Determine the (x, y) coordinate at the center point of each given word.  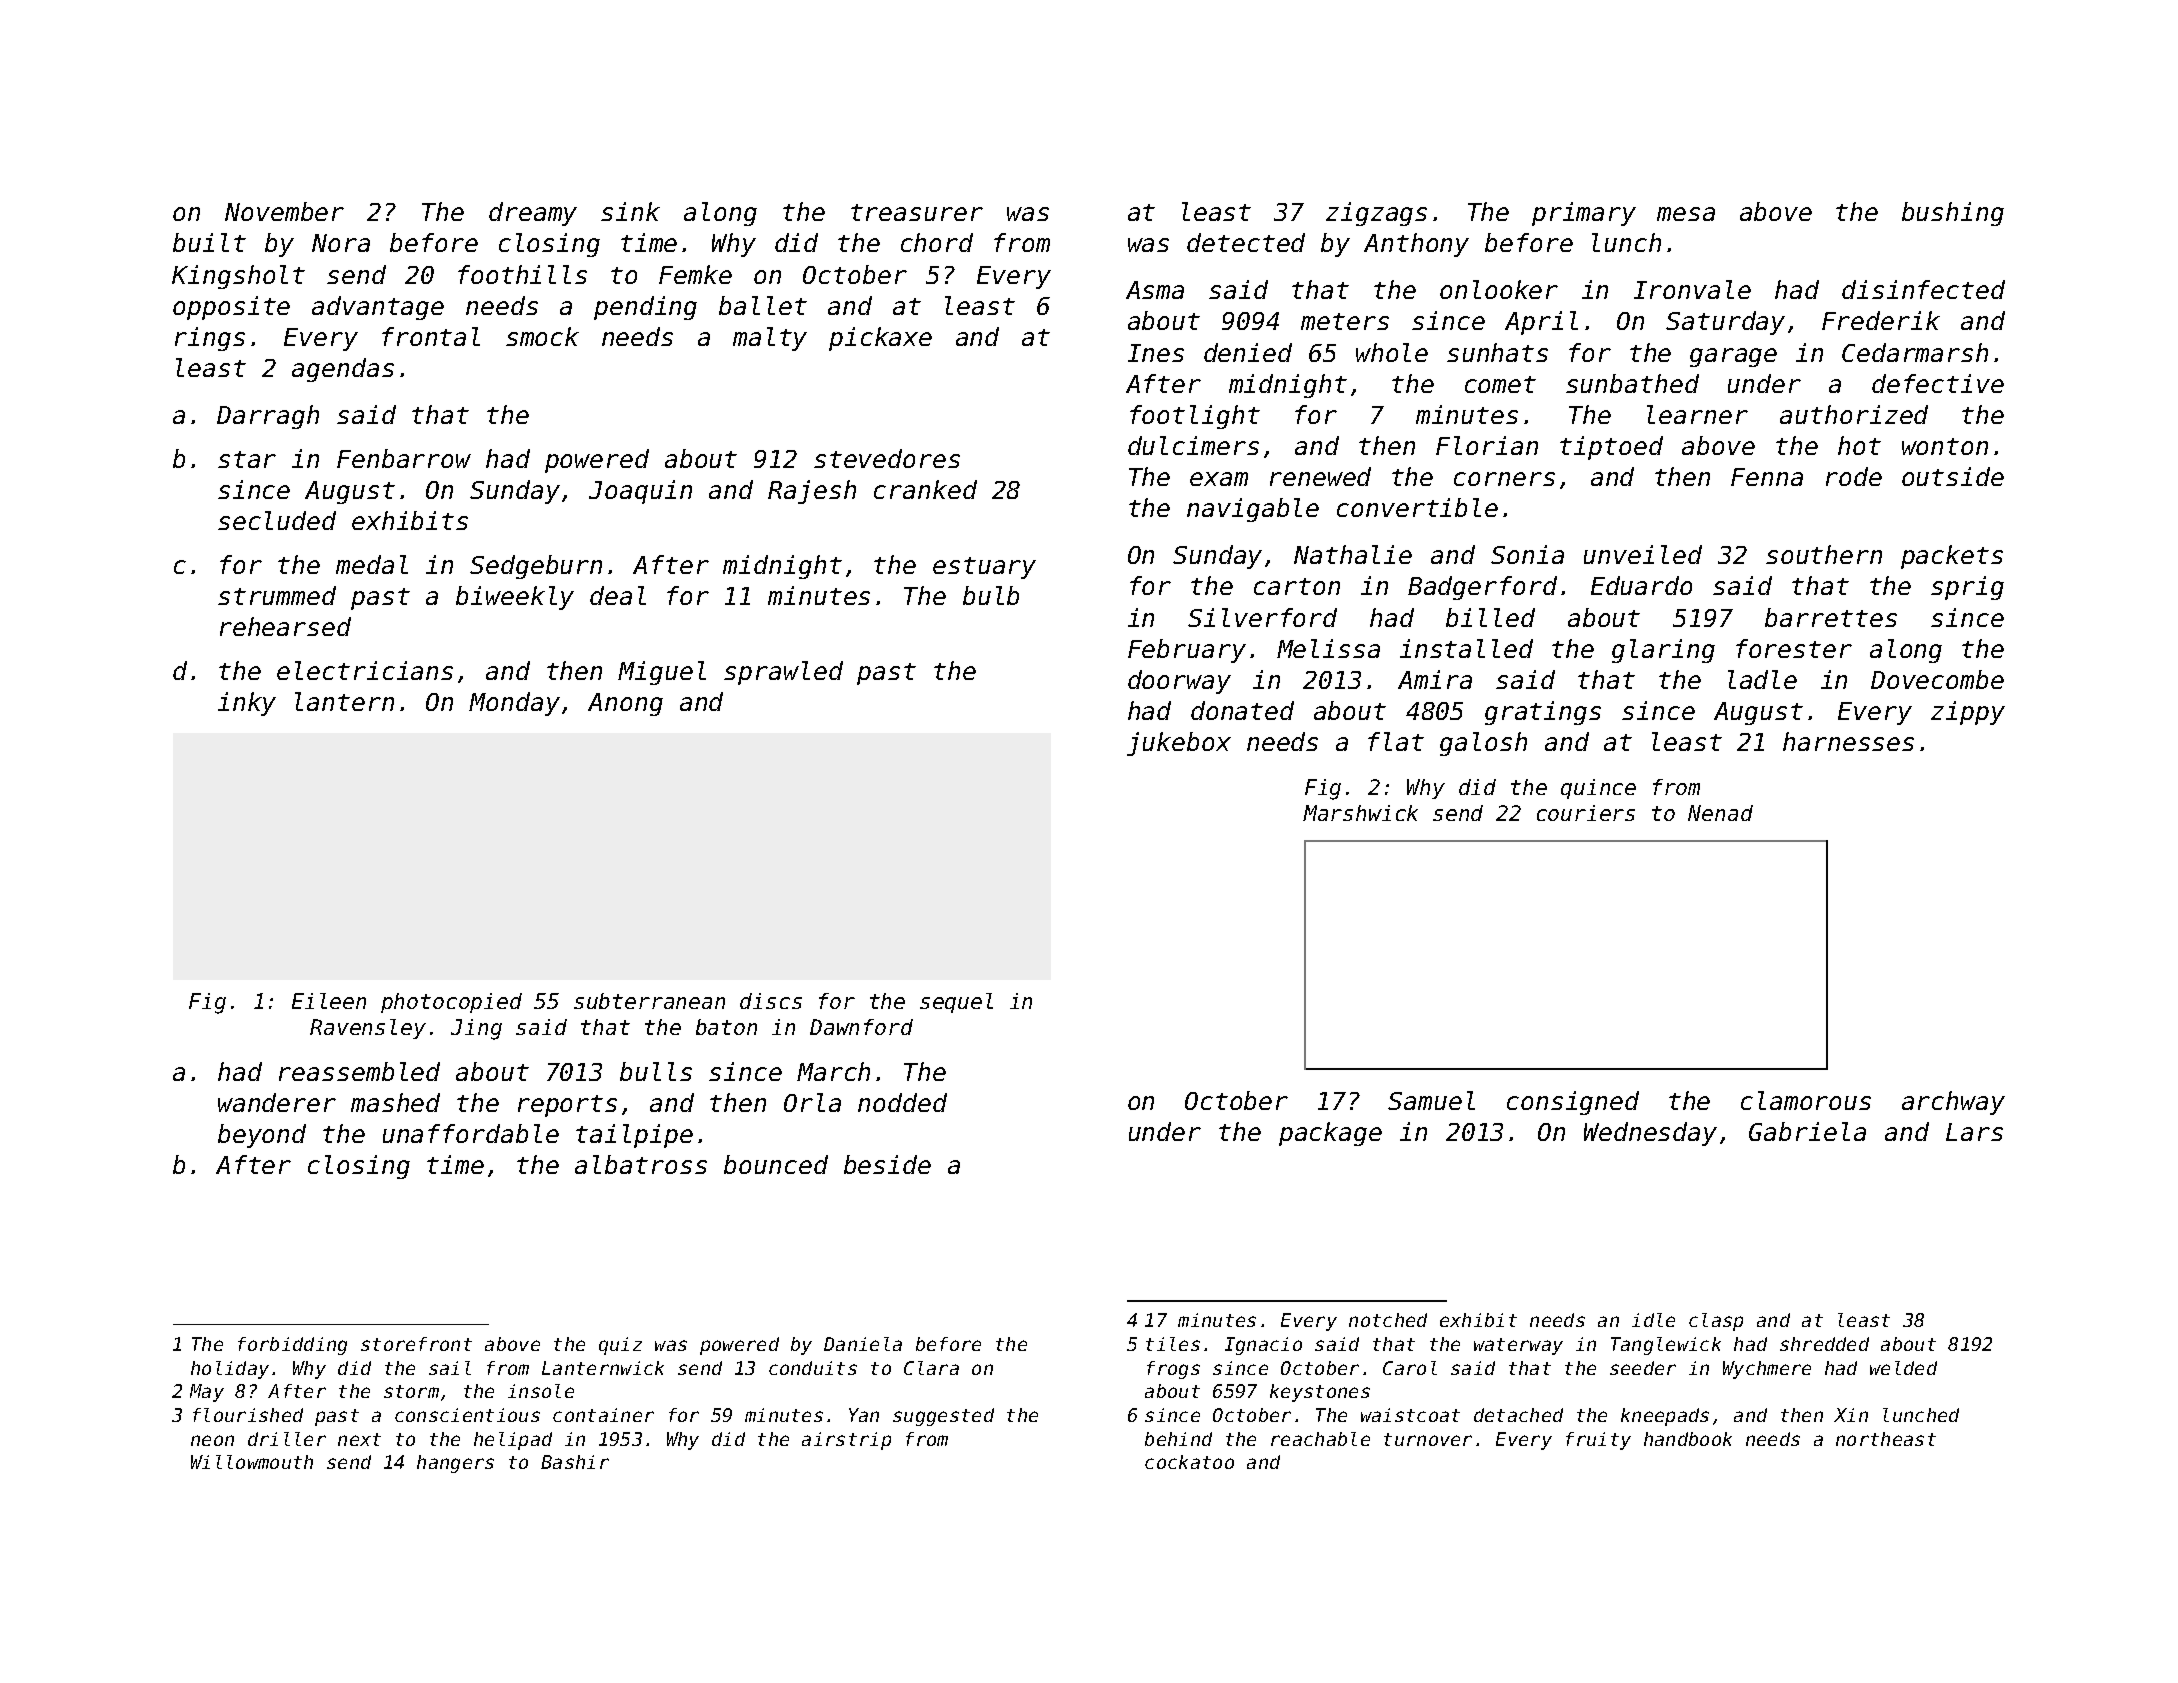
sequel (956, 1003)
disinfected (1923, 289)
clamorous (1806, 1100)
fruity (1598, 1441)
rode (1854, 476)
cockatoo (1189, 1462)
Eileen (329, 1001)
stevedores (887, 458)
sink (630, 211)
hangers (455, 1464)
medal (372, 564)
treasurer (917, 212)
